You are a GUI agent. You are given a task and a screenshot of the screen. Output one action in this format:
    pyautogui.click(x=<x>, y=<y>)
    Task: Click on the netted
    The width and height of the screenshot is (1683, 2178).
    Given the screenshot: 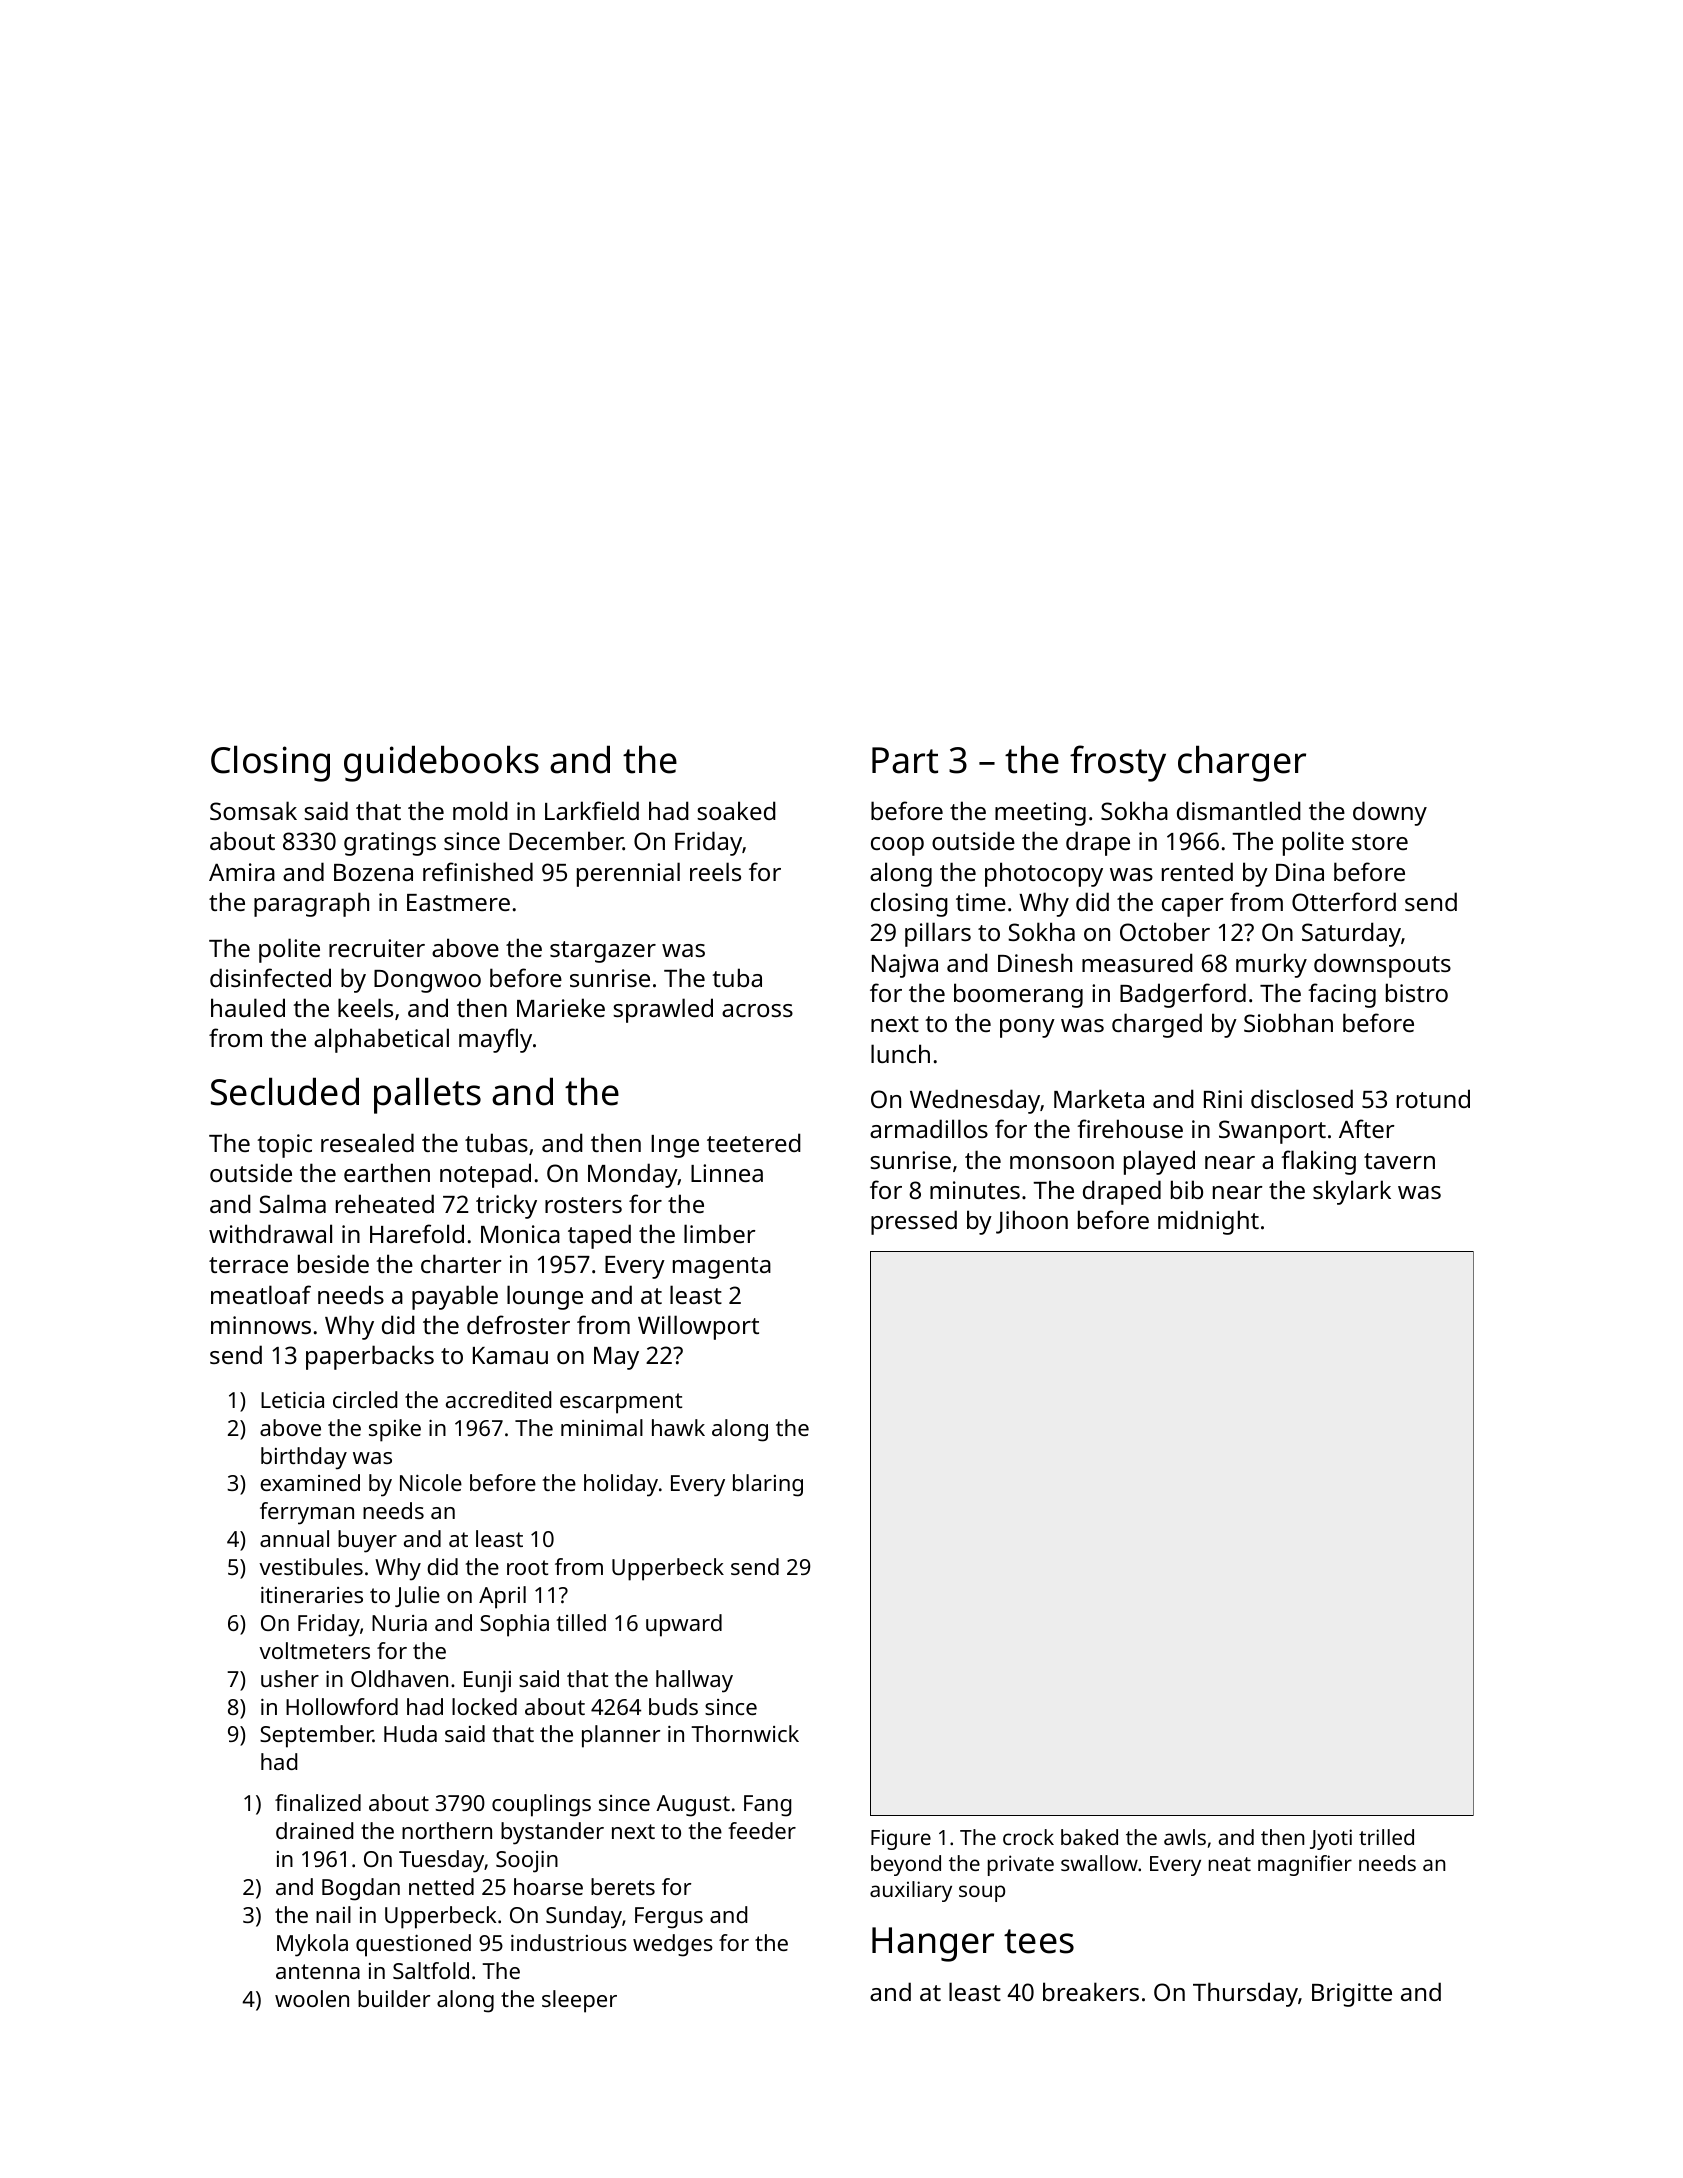 What is the action you would take?
    pyautogui.click(x=441, y=1886)
